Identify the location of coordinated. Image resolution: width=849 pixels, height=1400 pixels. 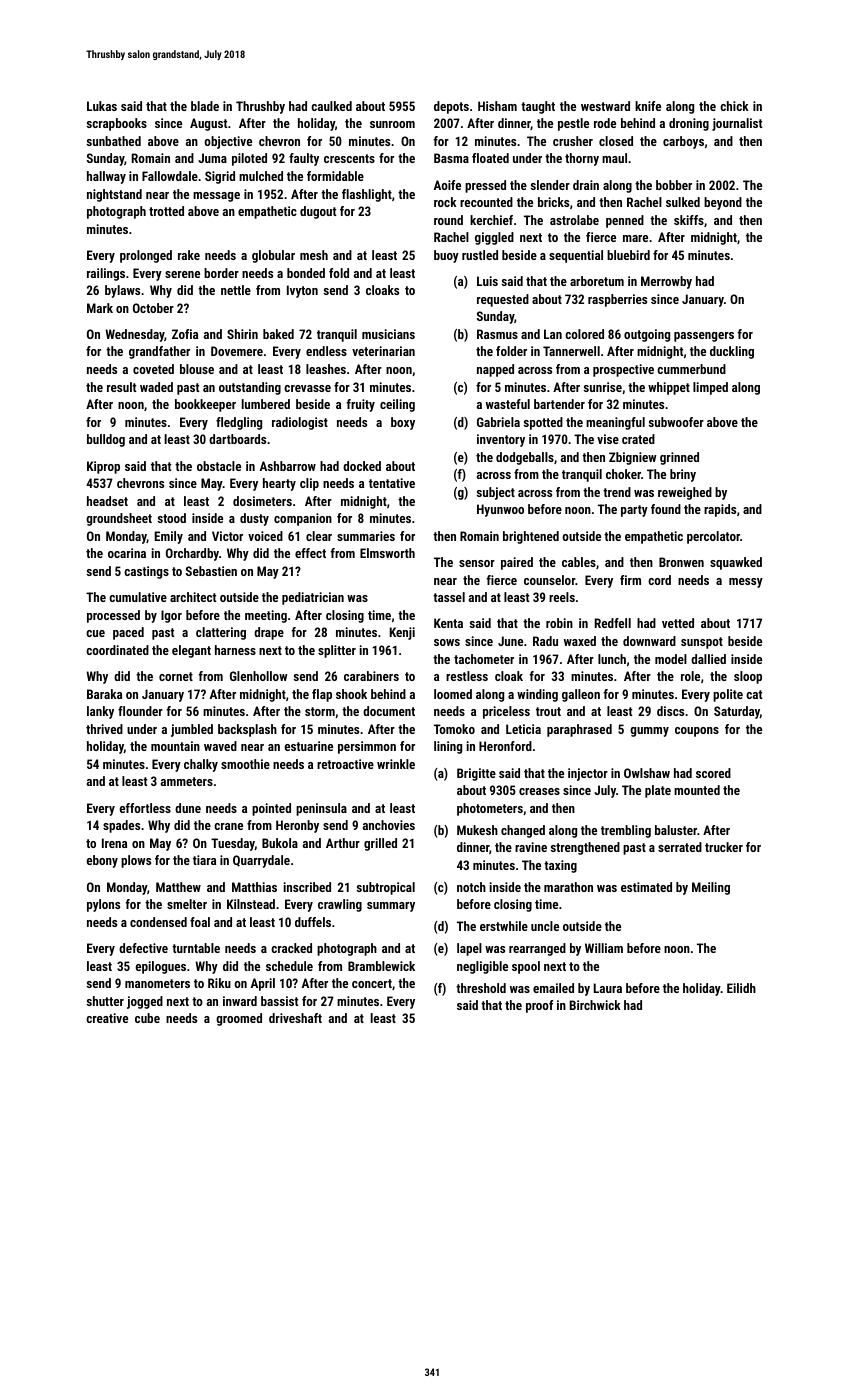
(117, 650).
